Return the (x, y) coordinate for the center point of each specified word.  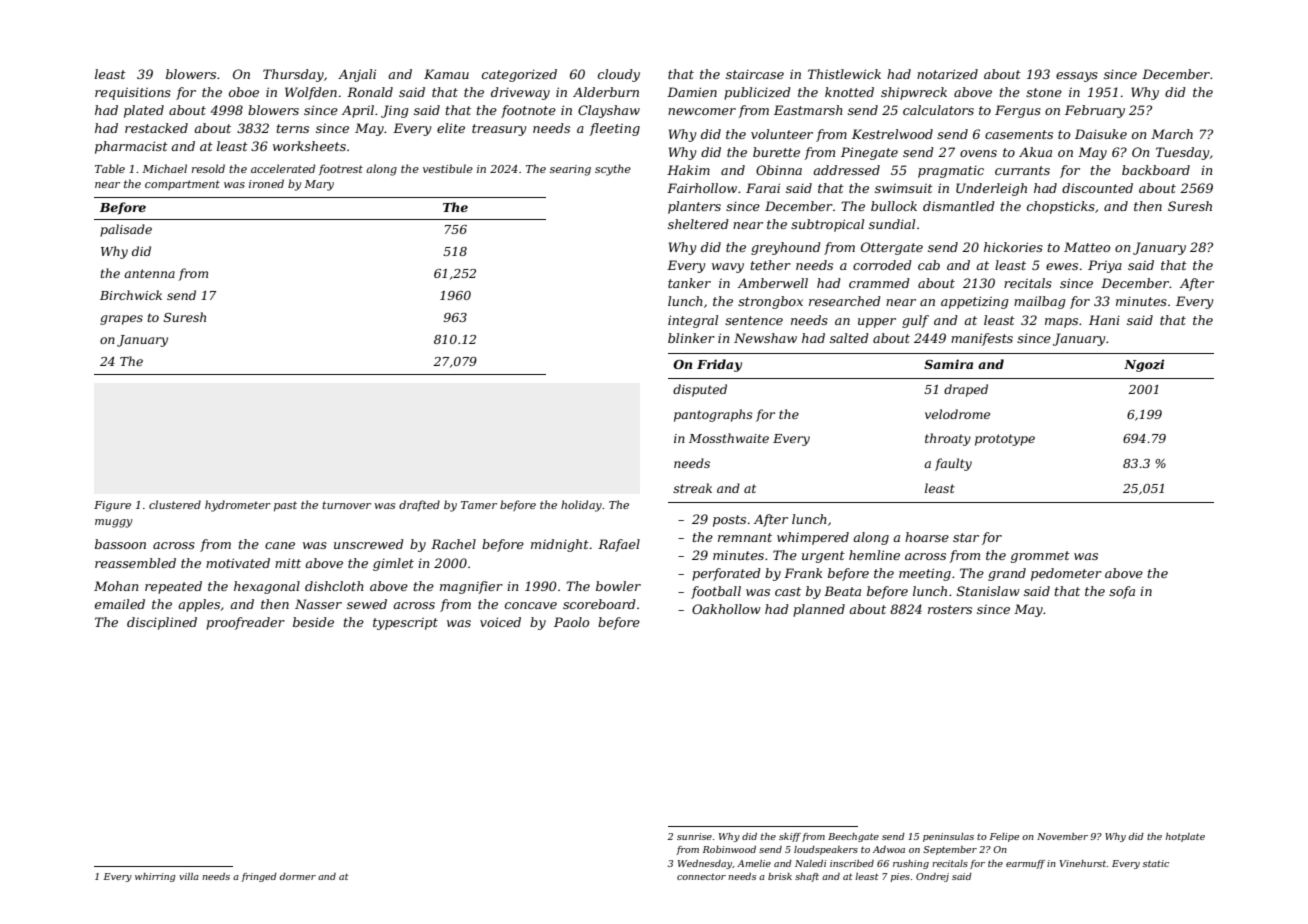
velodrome (957, 414)
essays (1077, 77)
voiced (500, 622)
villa (189, 876)
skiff (790, 837)
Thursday (293, 75)
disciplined (162, 623)
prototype (1005, 440)
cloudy (619, 75)
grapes (121, 320)
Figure (112, 506)
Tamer (479, 505)
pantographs (713, 415)
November (1062, 836)
